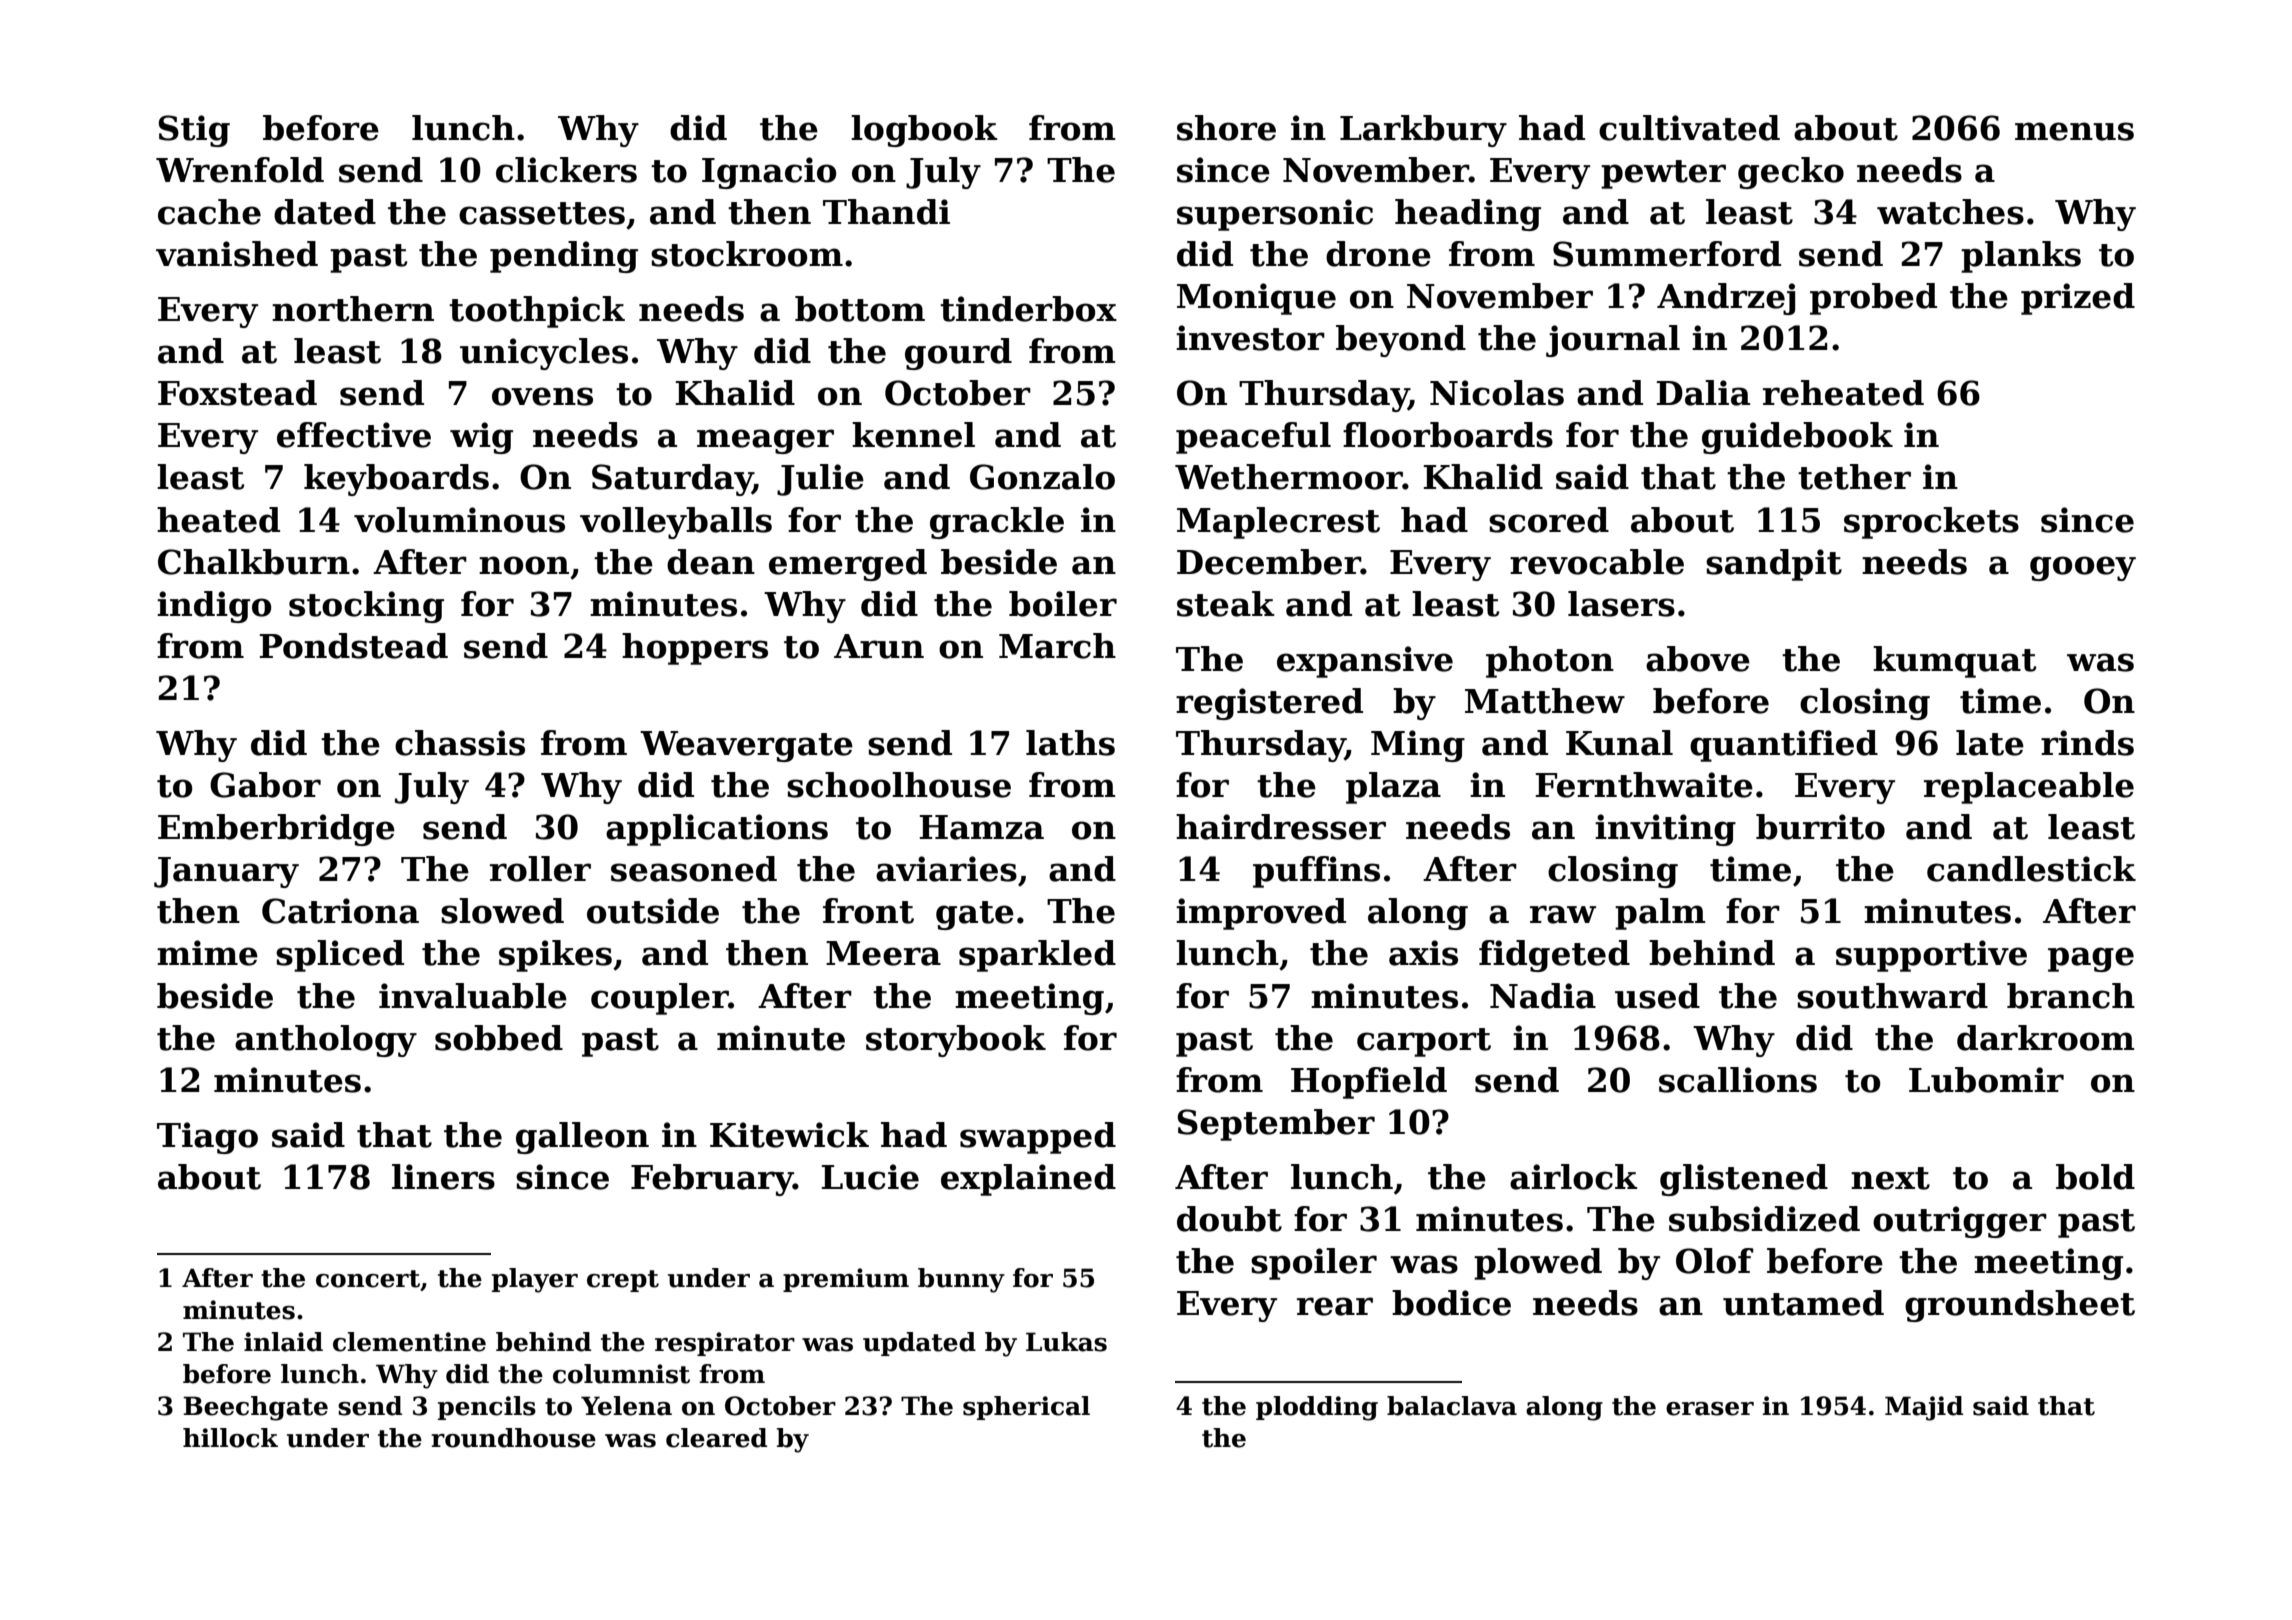 This image has width=2292, height=1620. I want to click on guidebook, so click(1797, 438).
